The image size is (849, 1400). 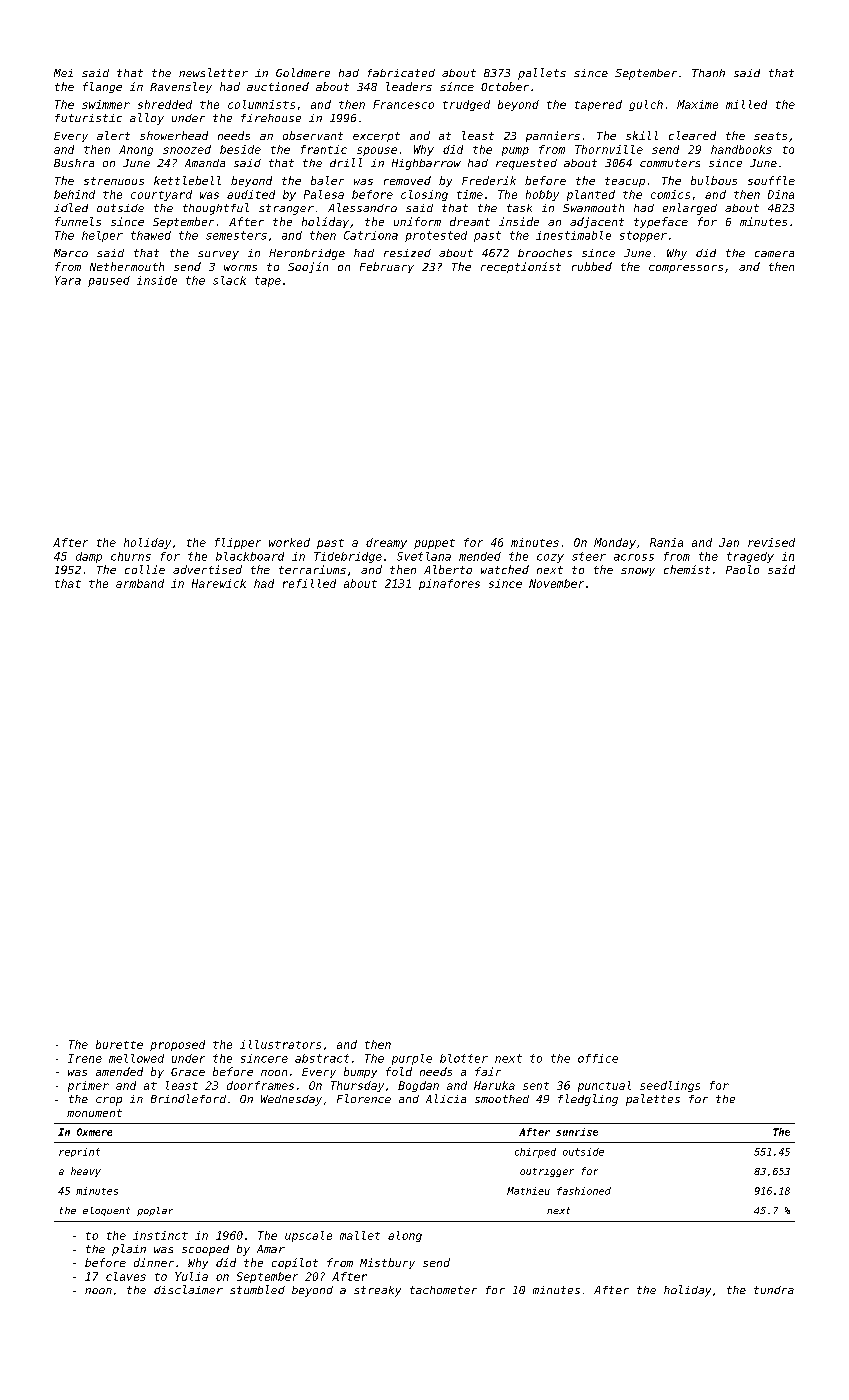 I want to click on armband, so click(x=140, y=583).
